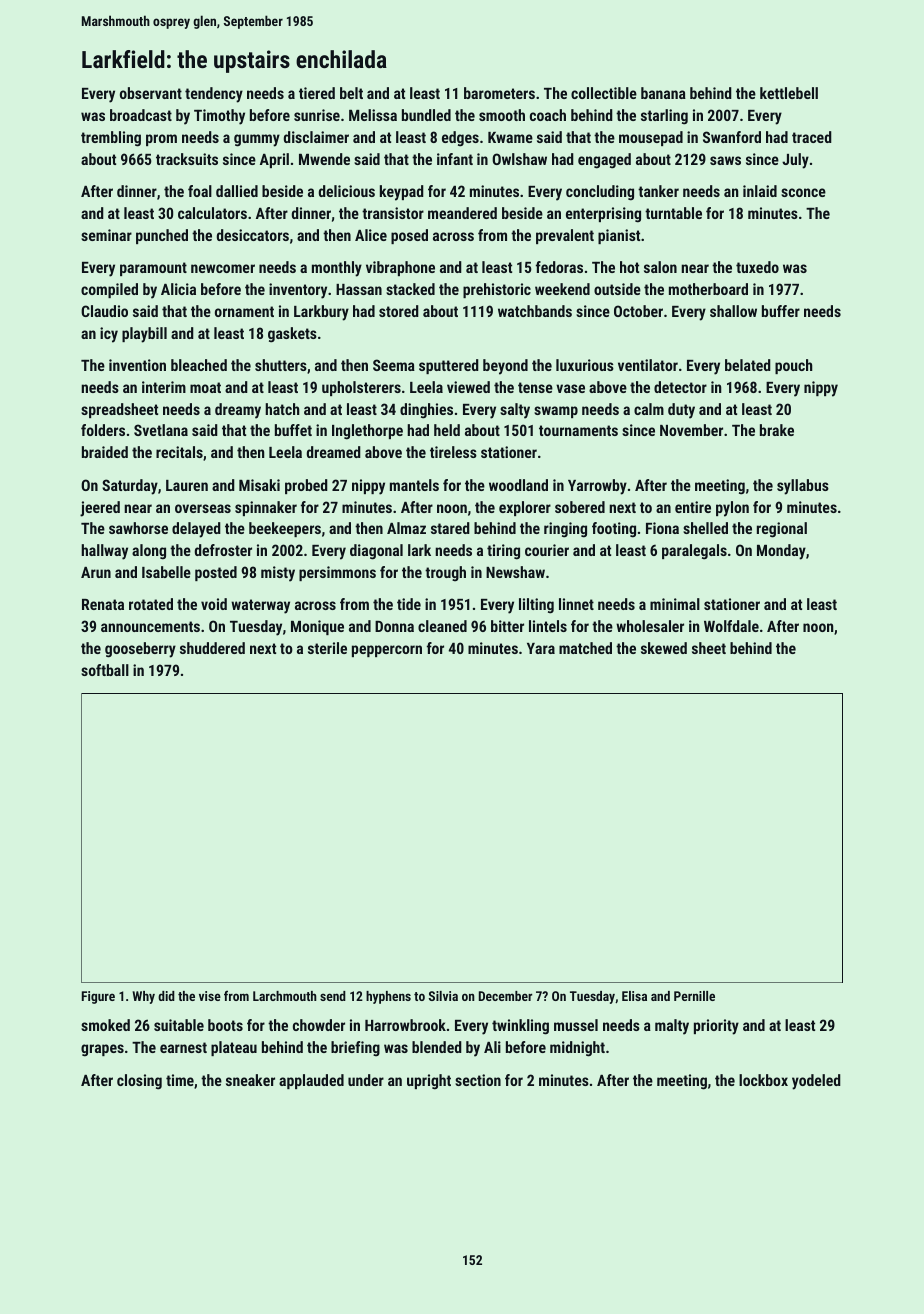 This page has width=924, height=1314. Describe the element at coordinates (111, 139) in the page. I see `trembling` at that location.
